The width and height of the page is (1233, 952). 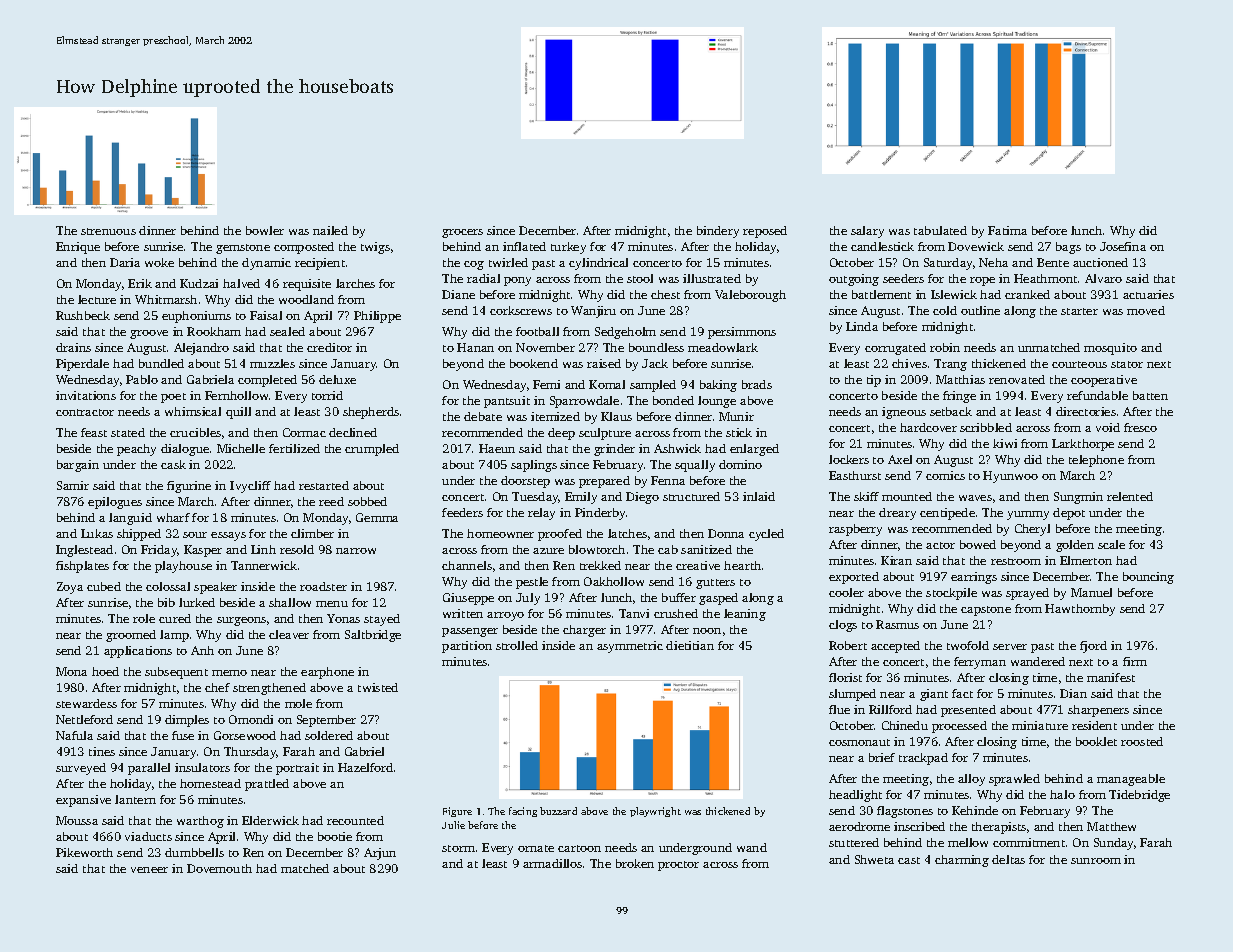 What do you see at coordinates (149, 870) in the page?
I see `veneer` at bounding box center [149, 870].
